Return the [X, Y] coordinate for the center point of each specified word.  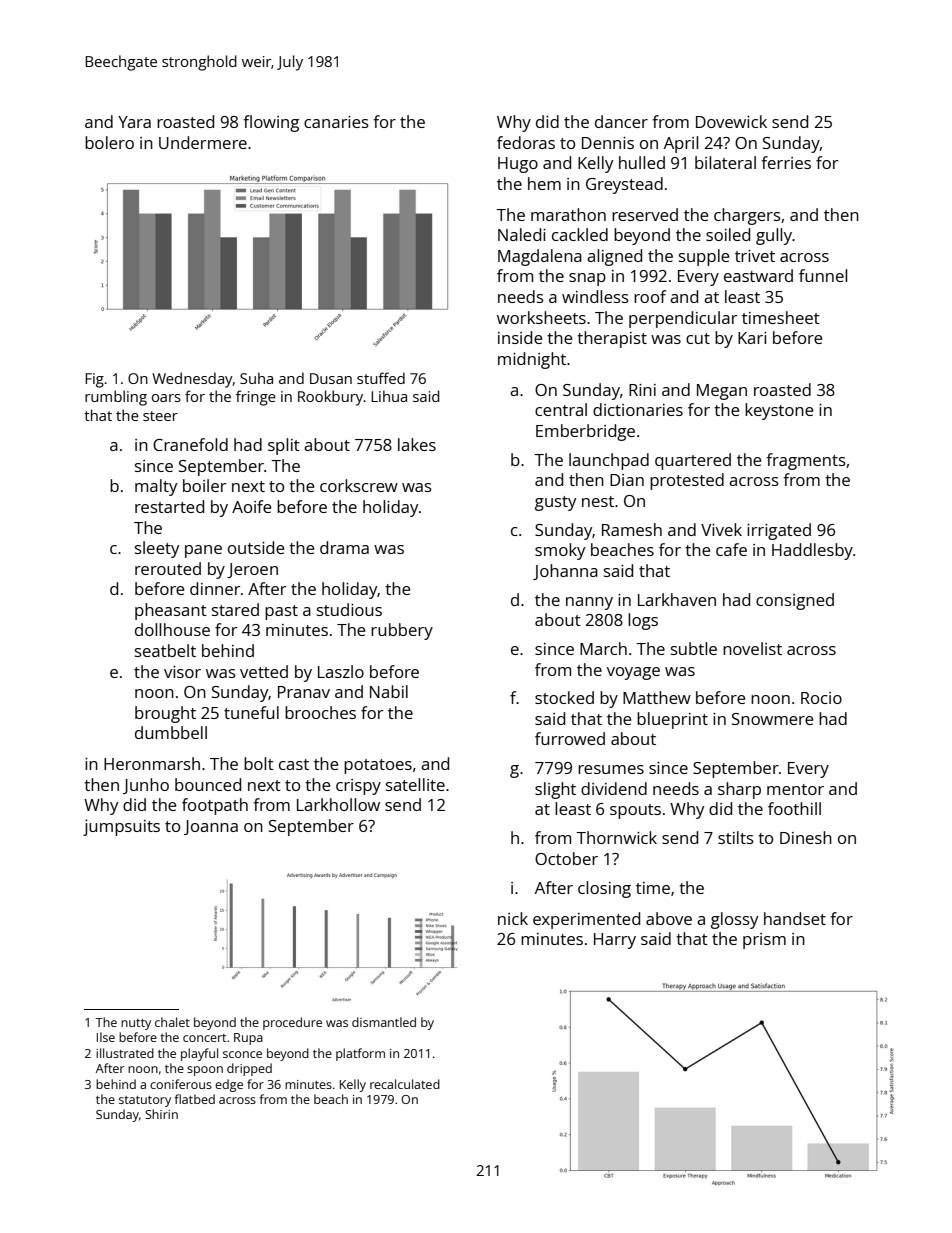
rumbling [116, 398]
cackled [580, 234]
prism [764, 941]
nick [513, 918]
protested [687, 481]
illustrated [125, 1053]
